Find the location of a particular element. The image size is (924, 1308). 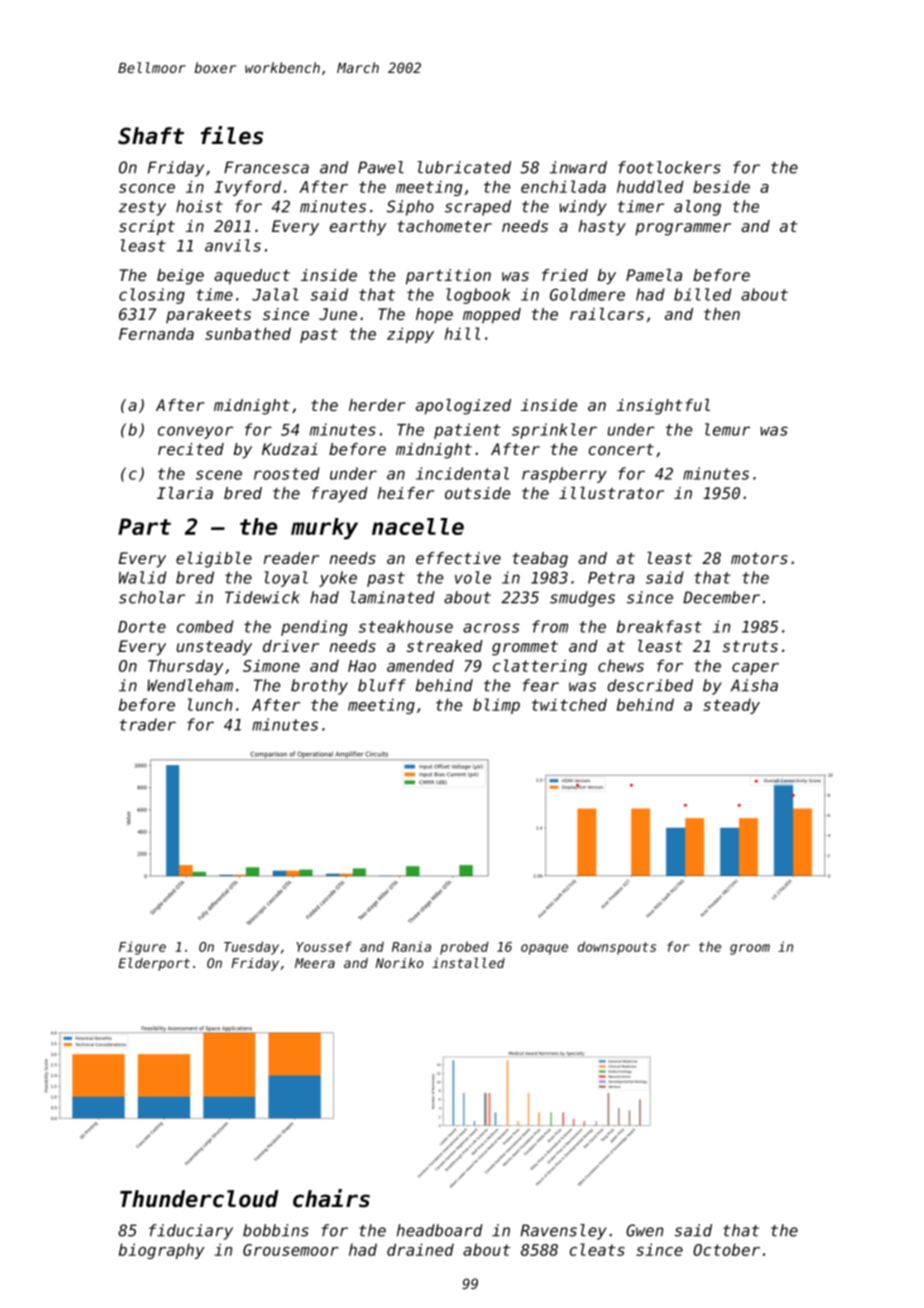

Pamela is located at coordinates (654, 275).
